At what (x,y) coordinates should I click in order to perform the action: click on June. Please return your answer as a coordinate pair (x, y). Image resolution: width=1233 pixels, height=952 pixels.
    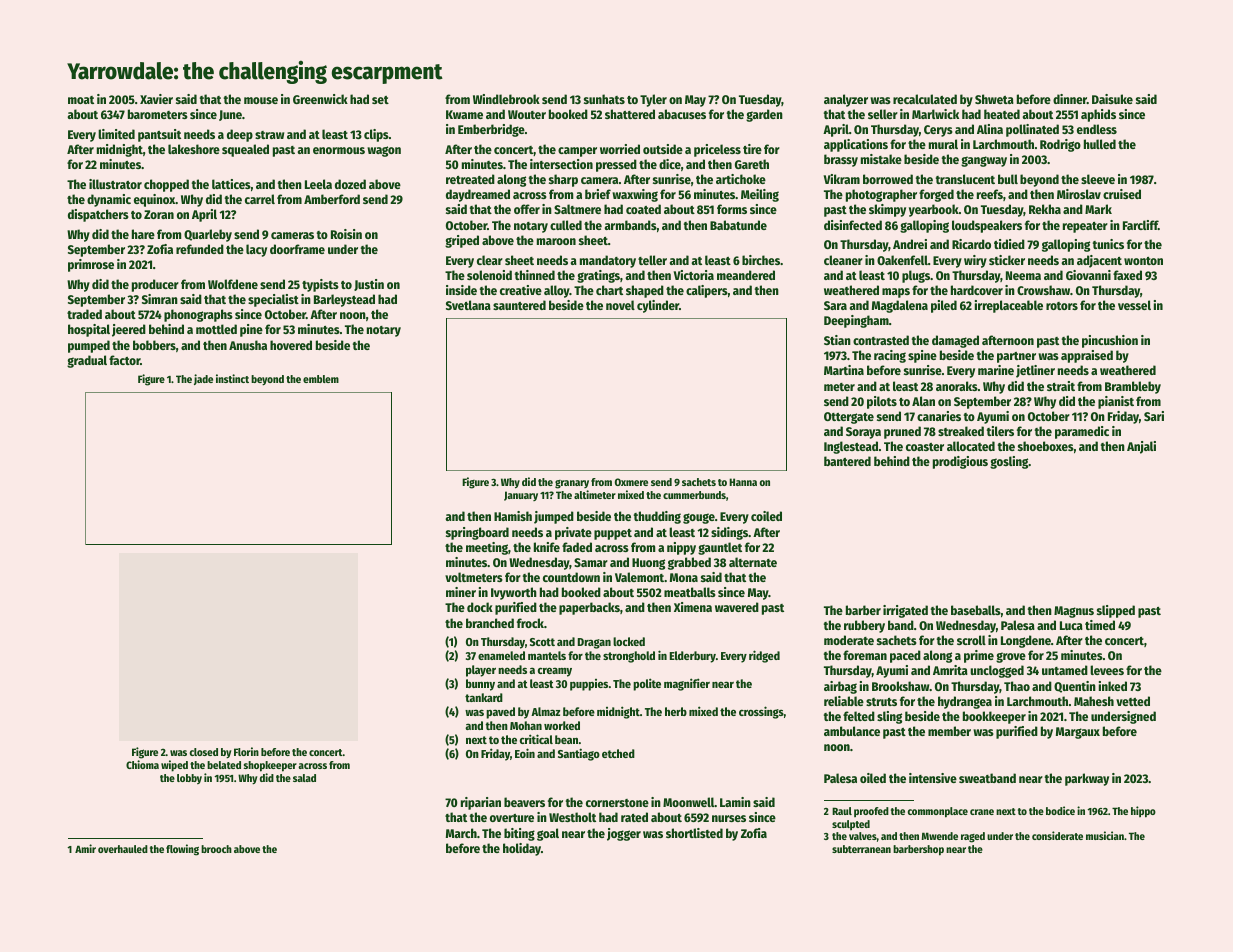
    Looking at the image, I should click on (230, 115).
